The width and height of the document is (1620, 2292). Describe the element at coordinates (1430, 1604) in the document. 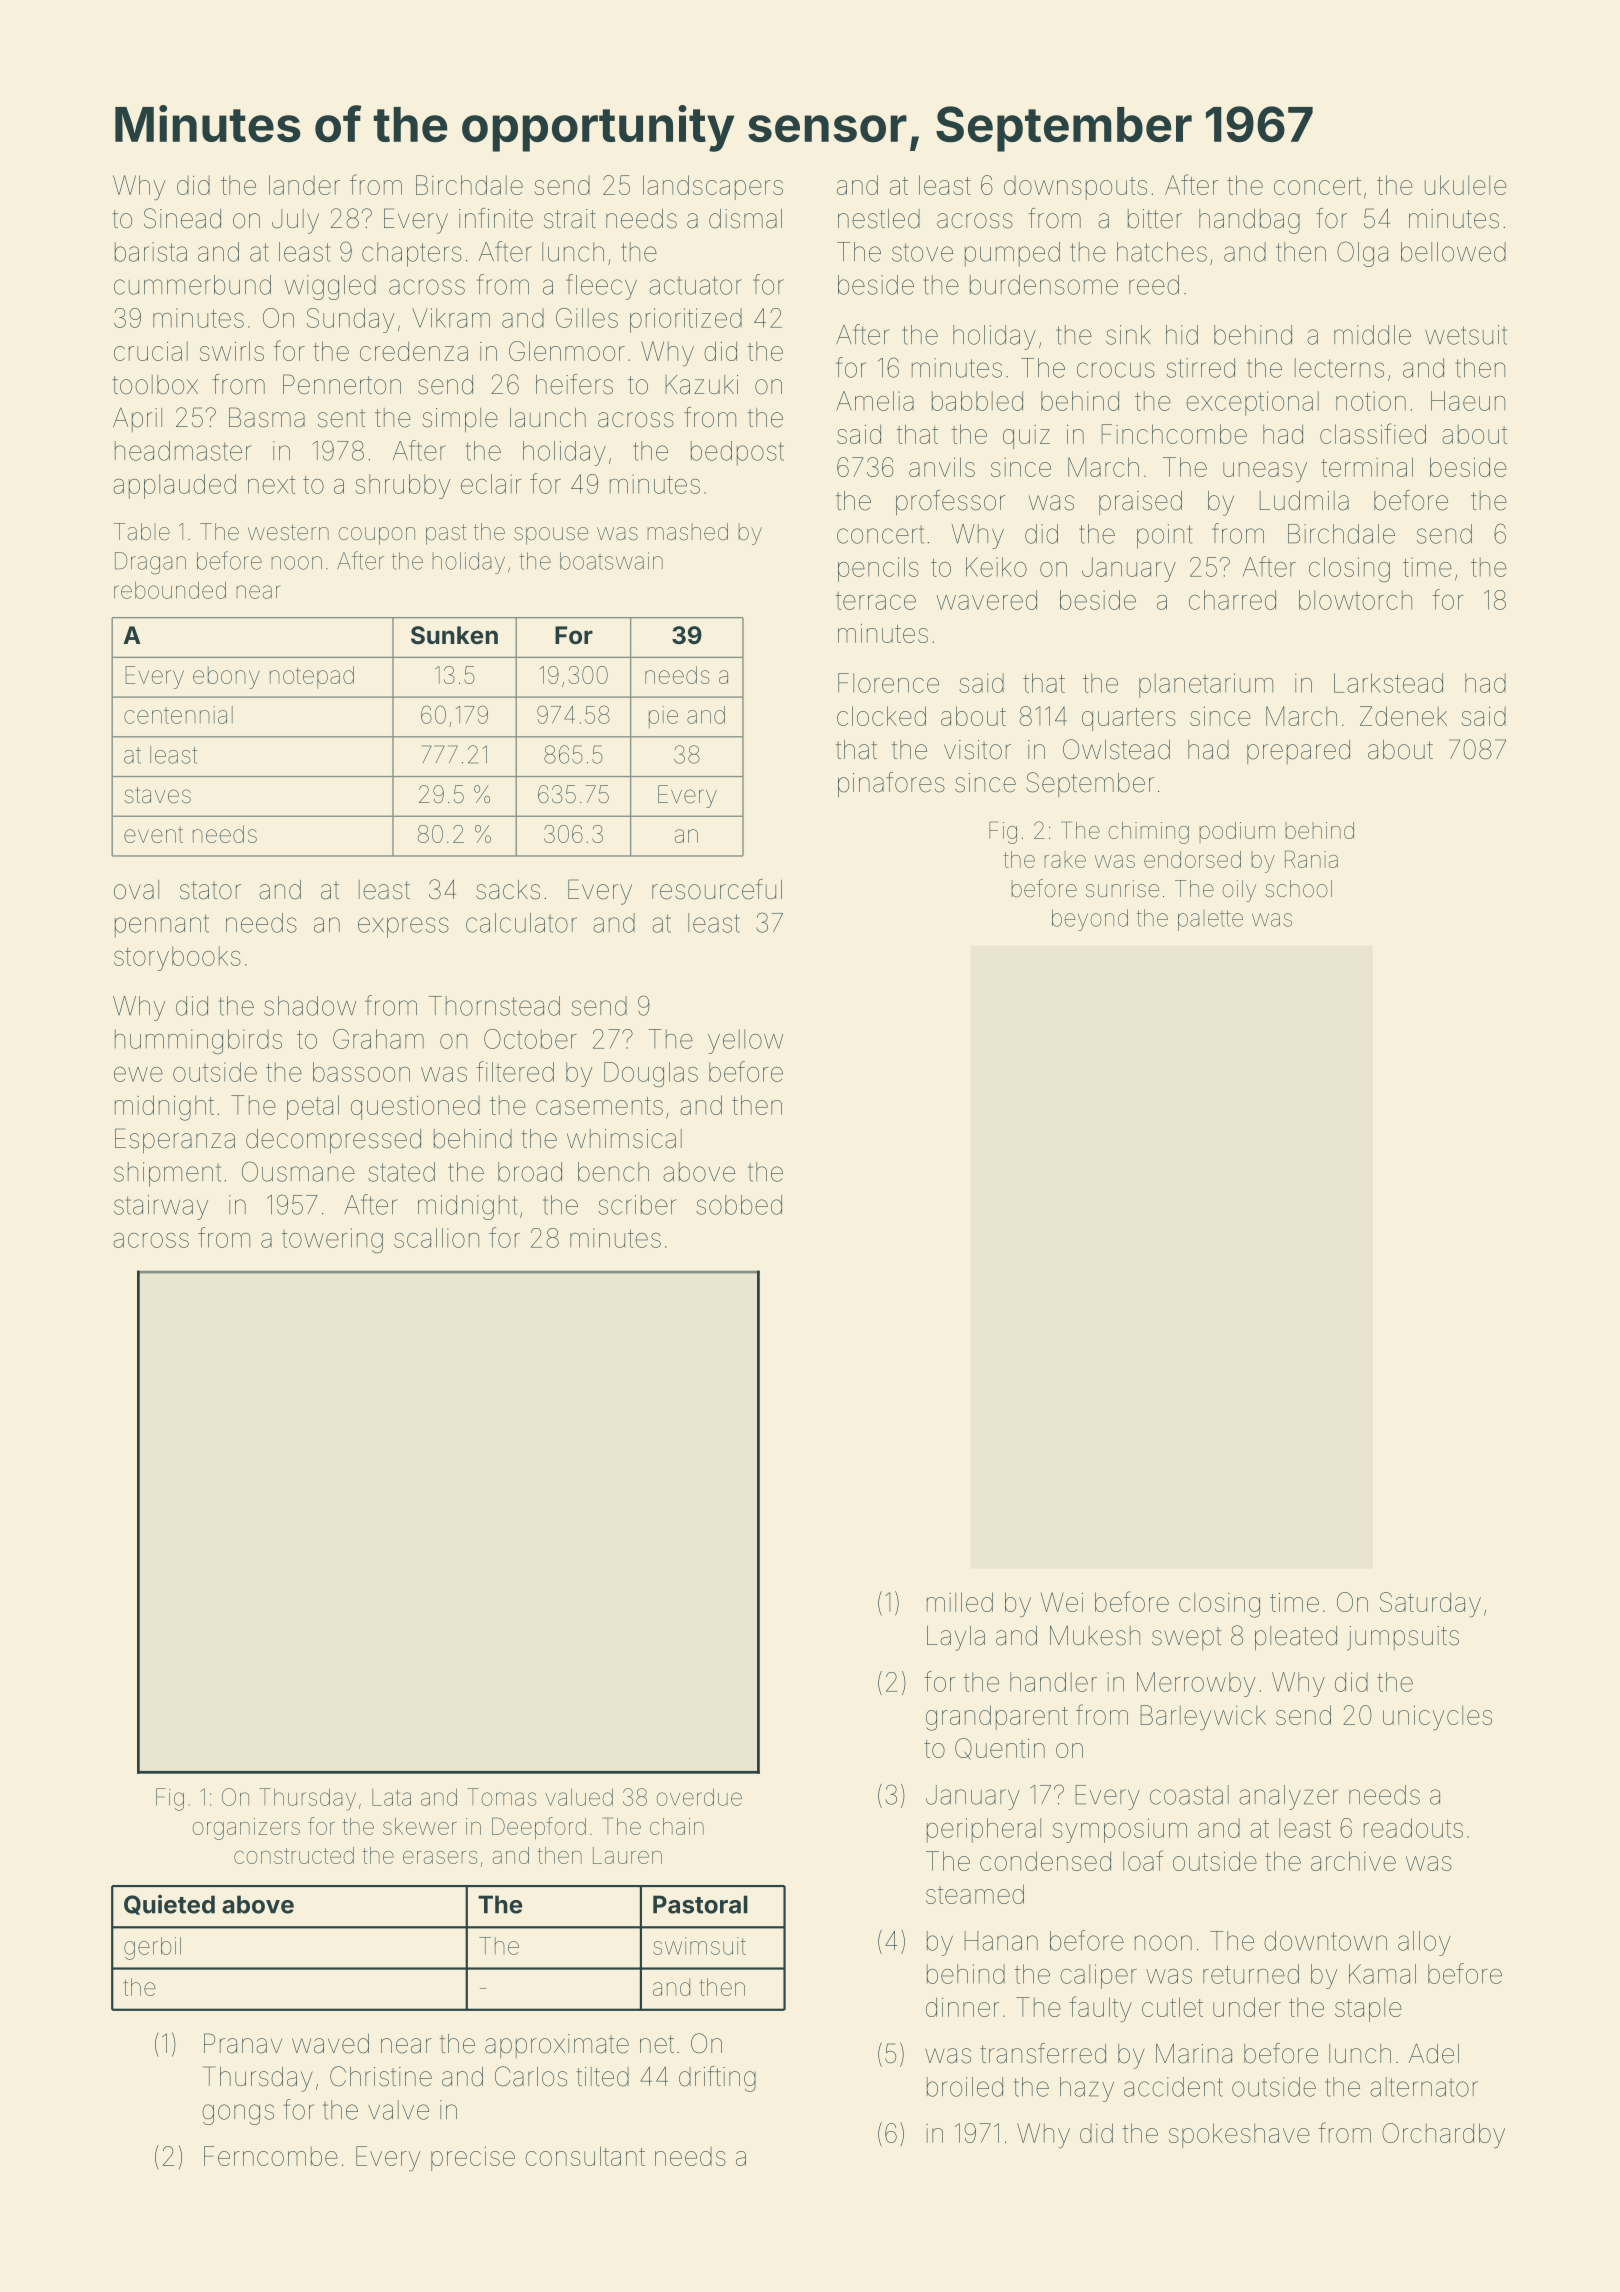

I see `Saturday` at that location.
